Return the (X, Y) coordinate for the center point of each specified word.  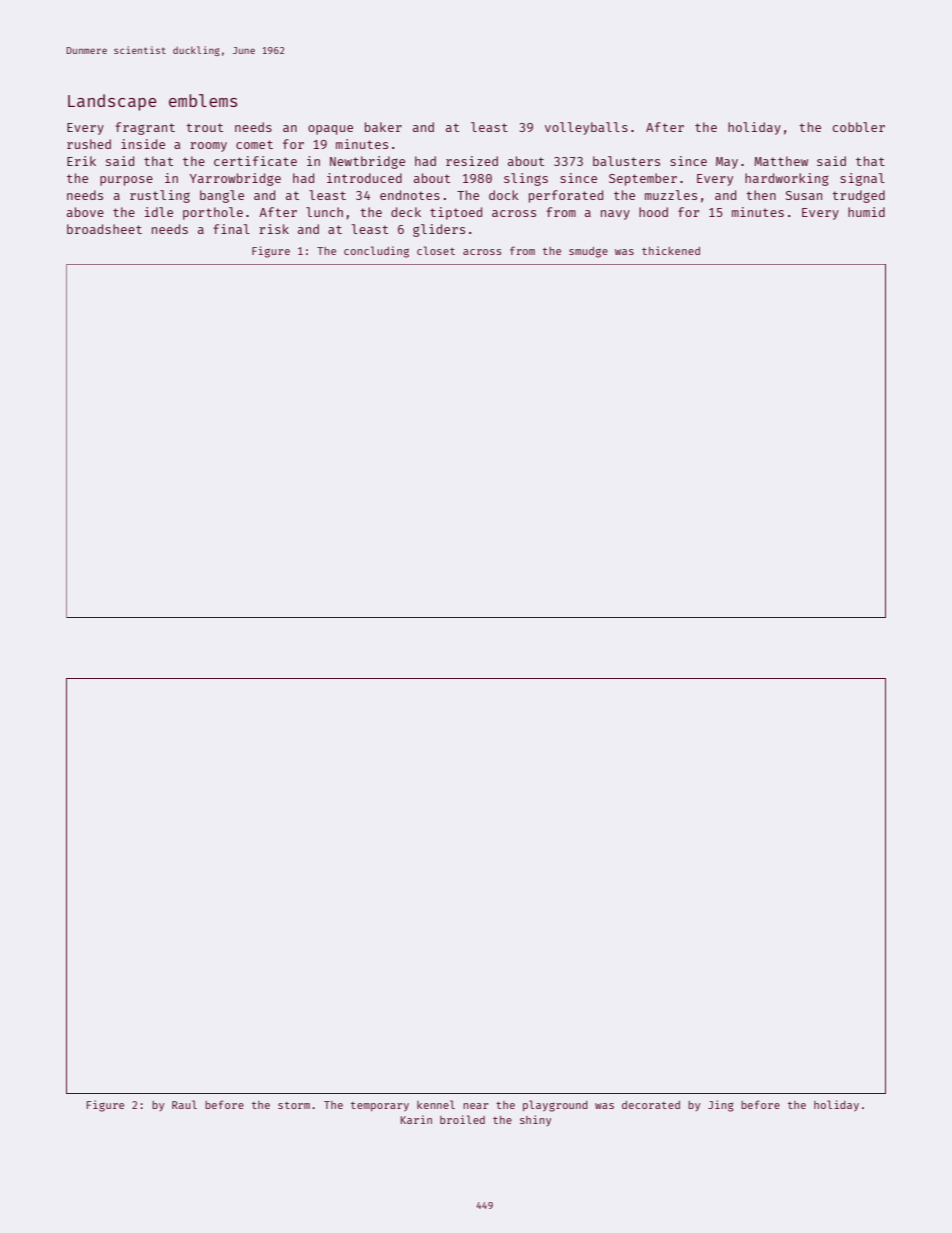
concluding (376, 252)
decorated (651, 1105)
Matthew (781, 161)
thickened (671, 250)
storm (294, 1105)
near (475, 1106)
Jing (721, 1106)
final (231, 229)
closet (436, 250)
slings (526, 179)
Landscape (112, 102)
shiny (535, 1120)
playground (555, 1106)
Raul (184, 1104)
